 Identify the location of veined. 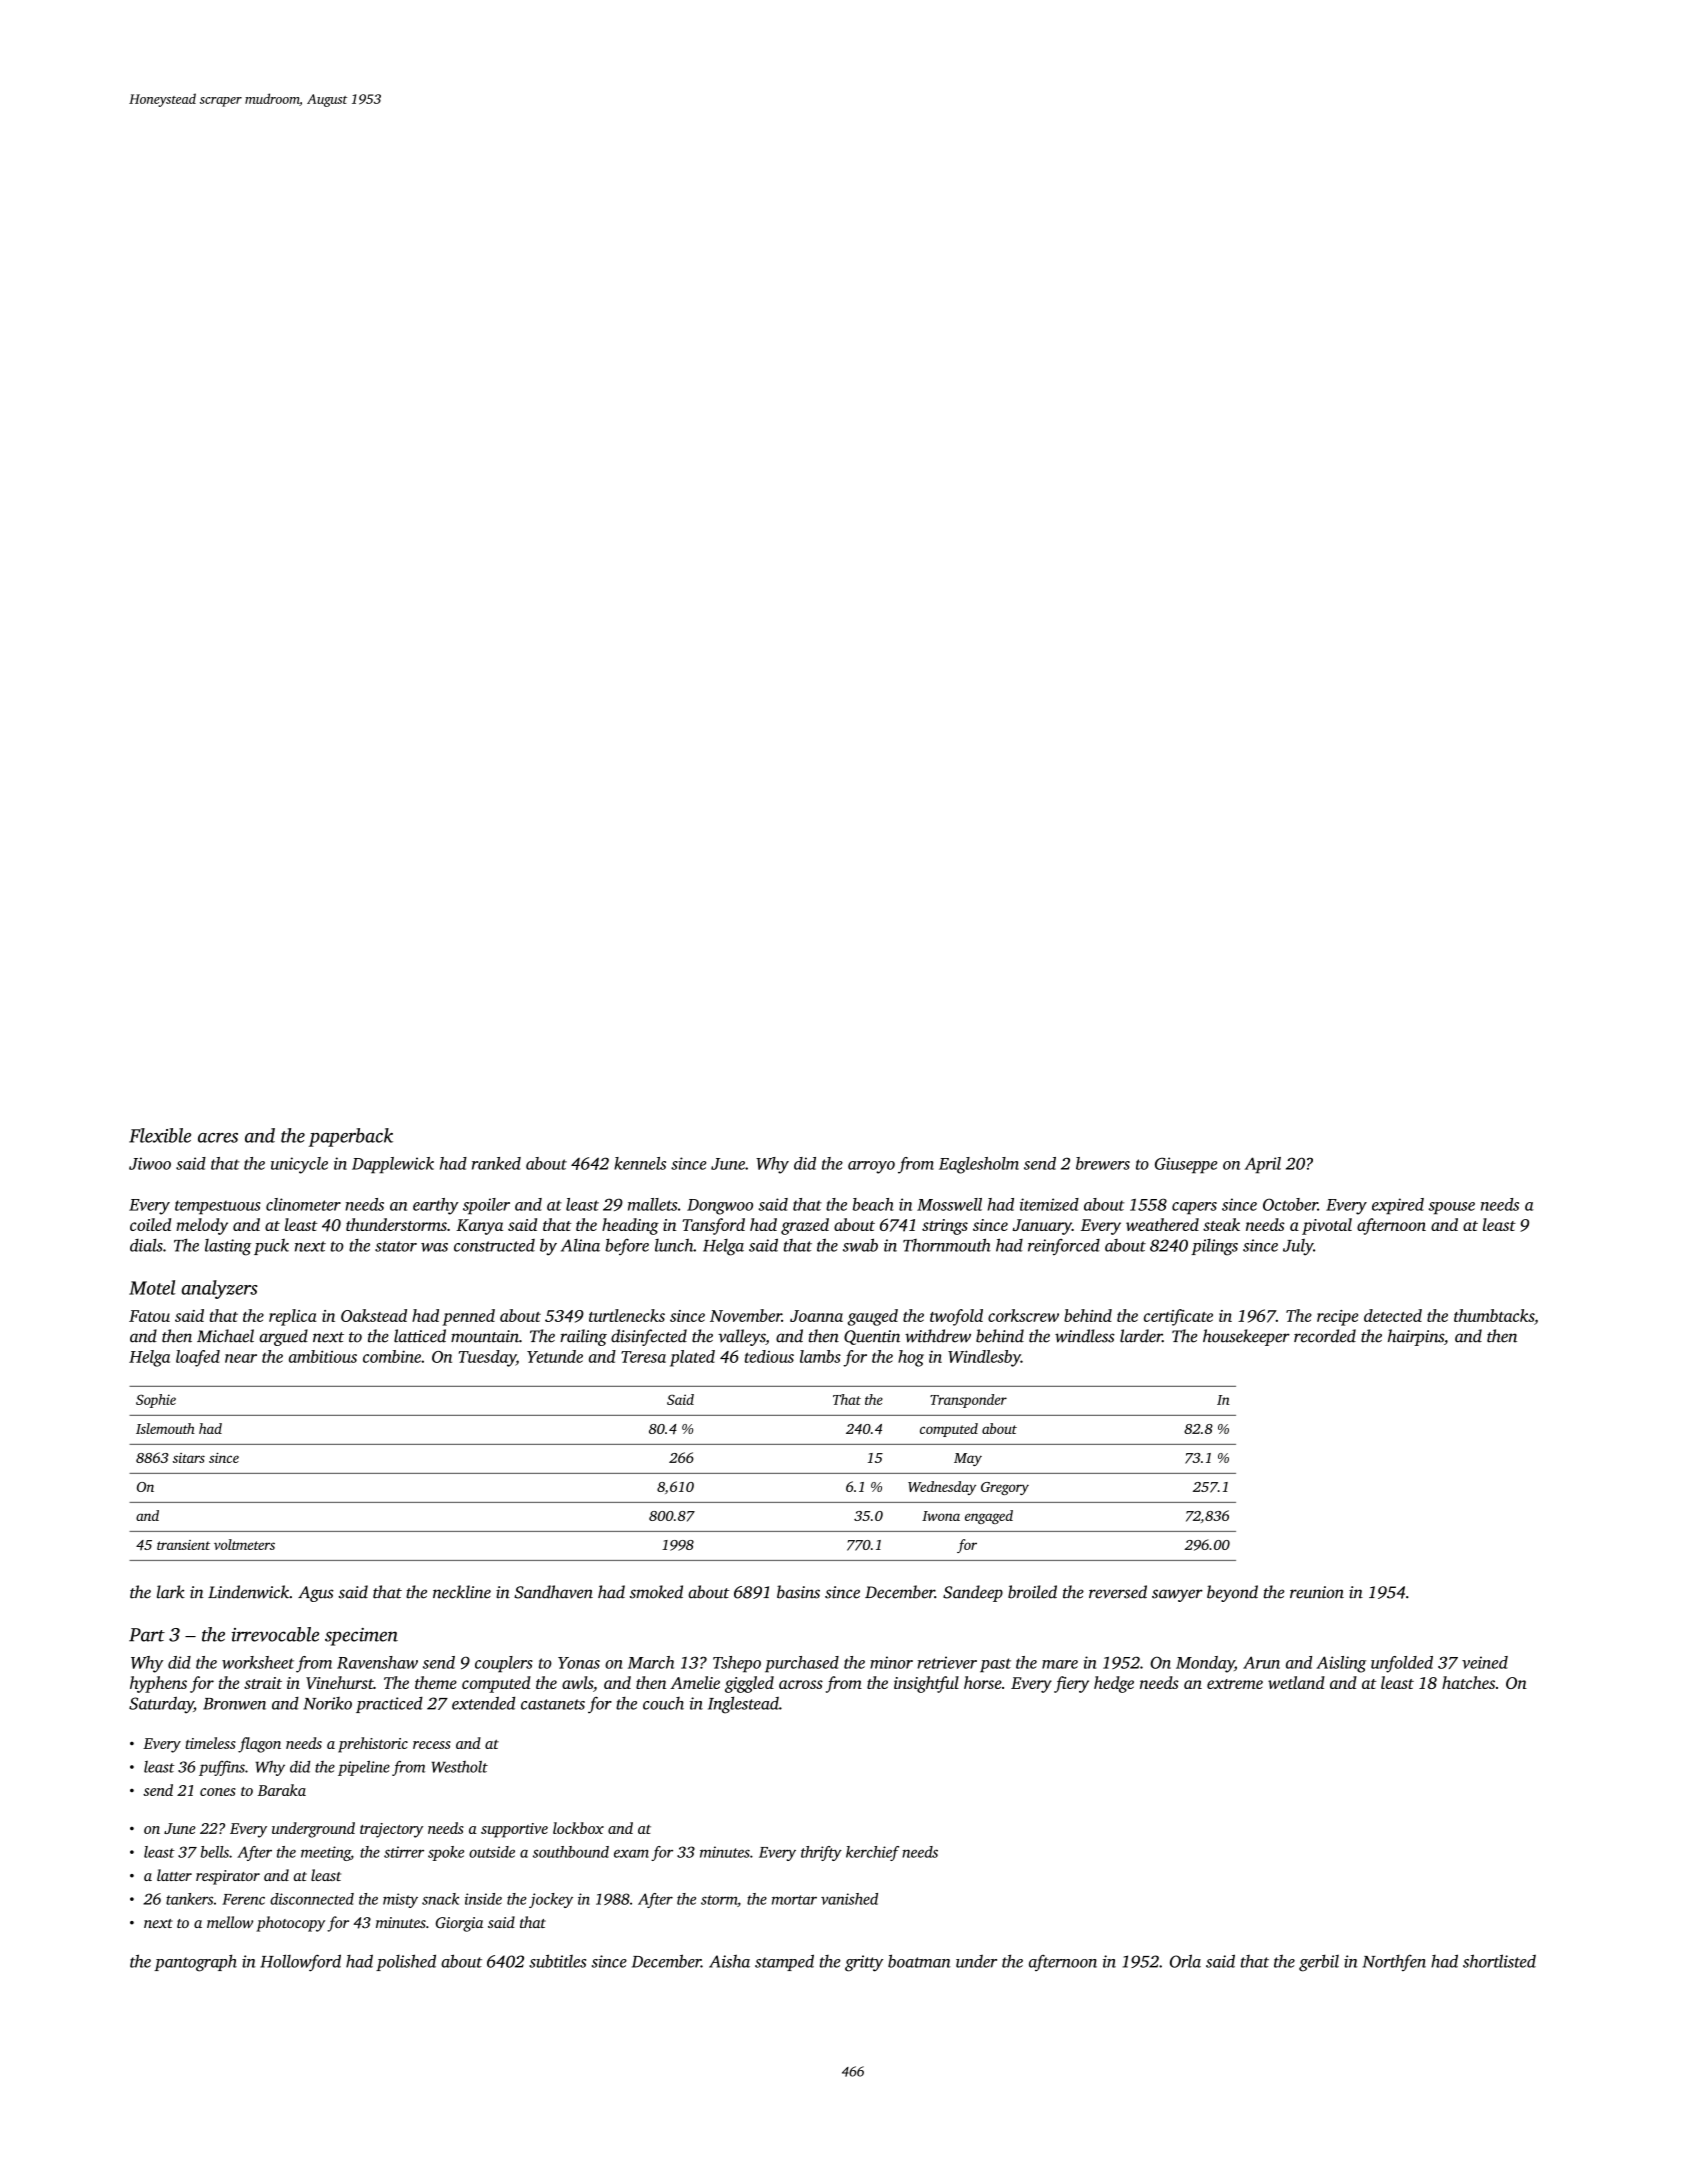
(1485, 1662).
